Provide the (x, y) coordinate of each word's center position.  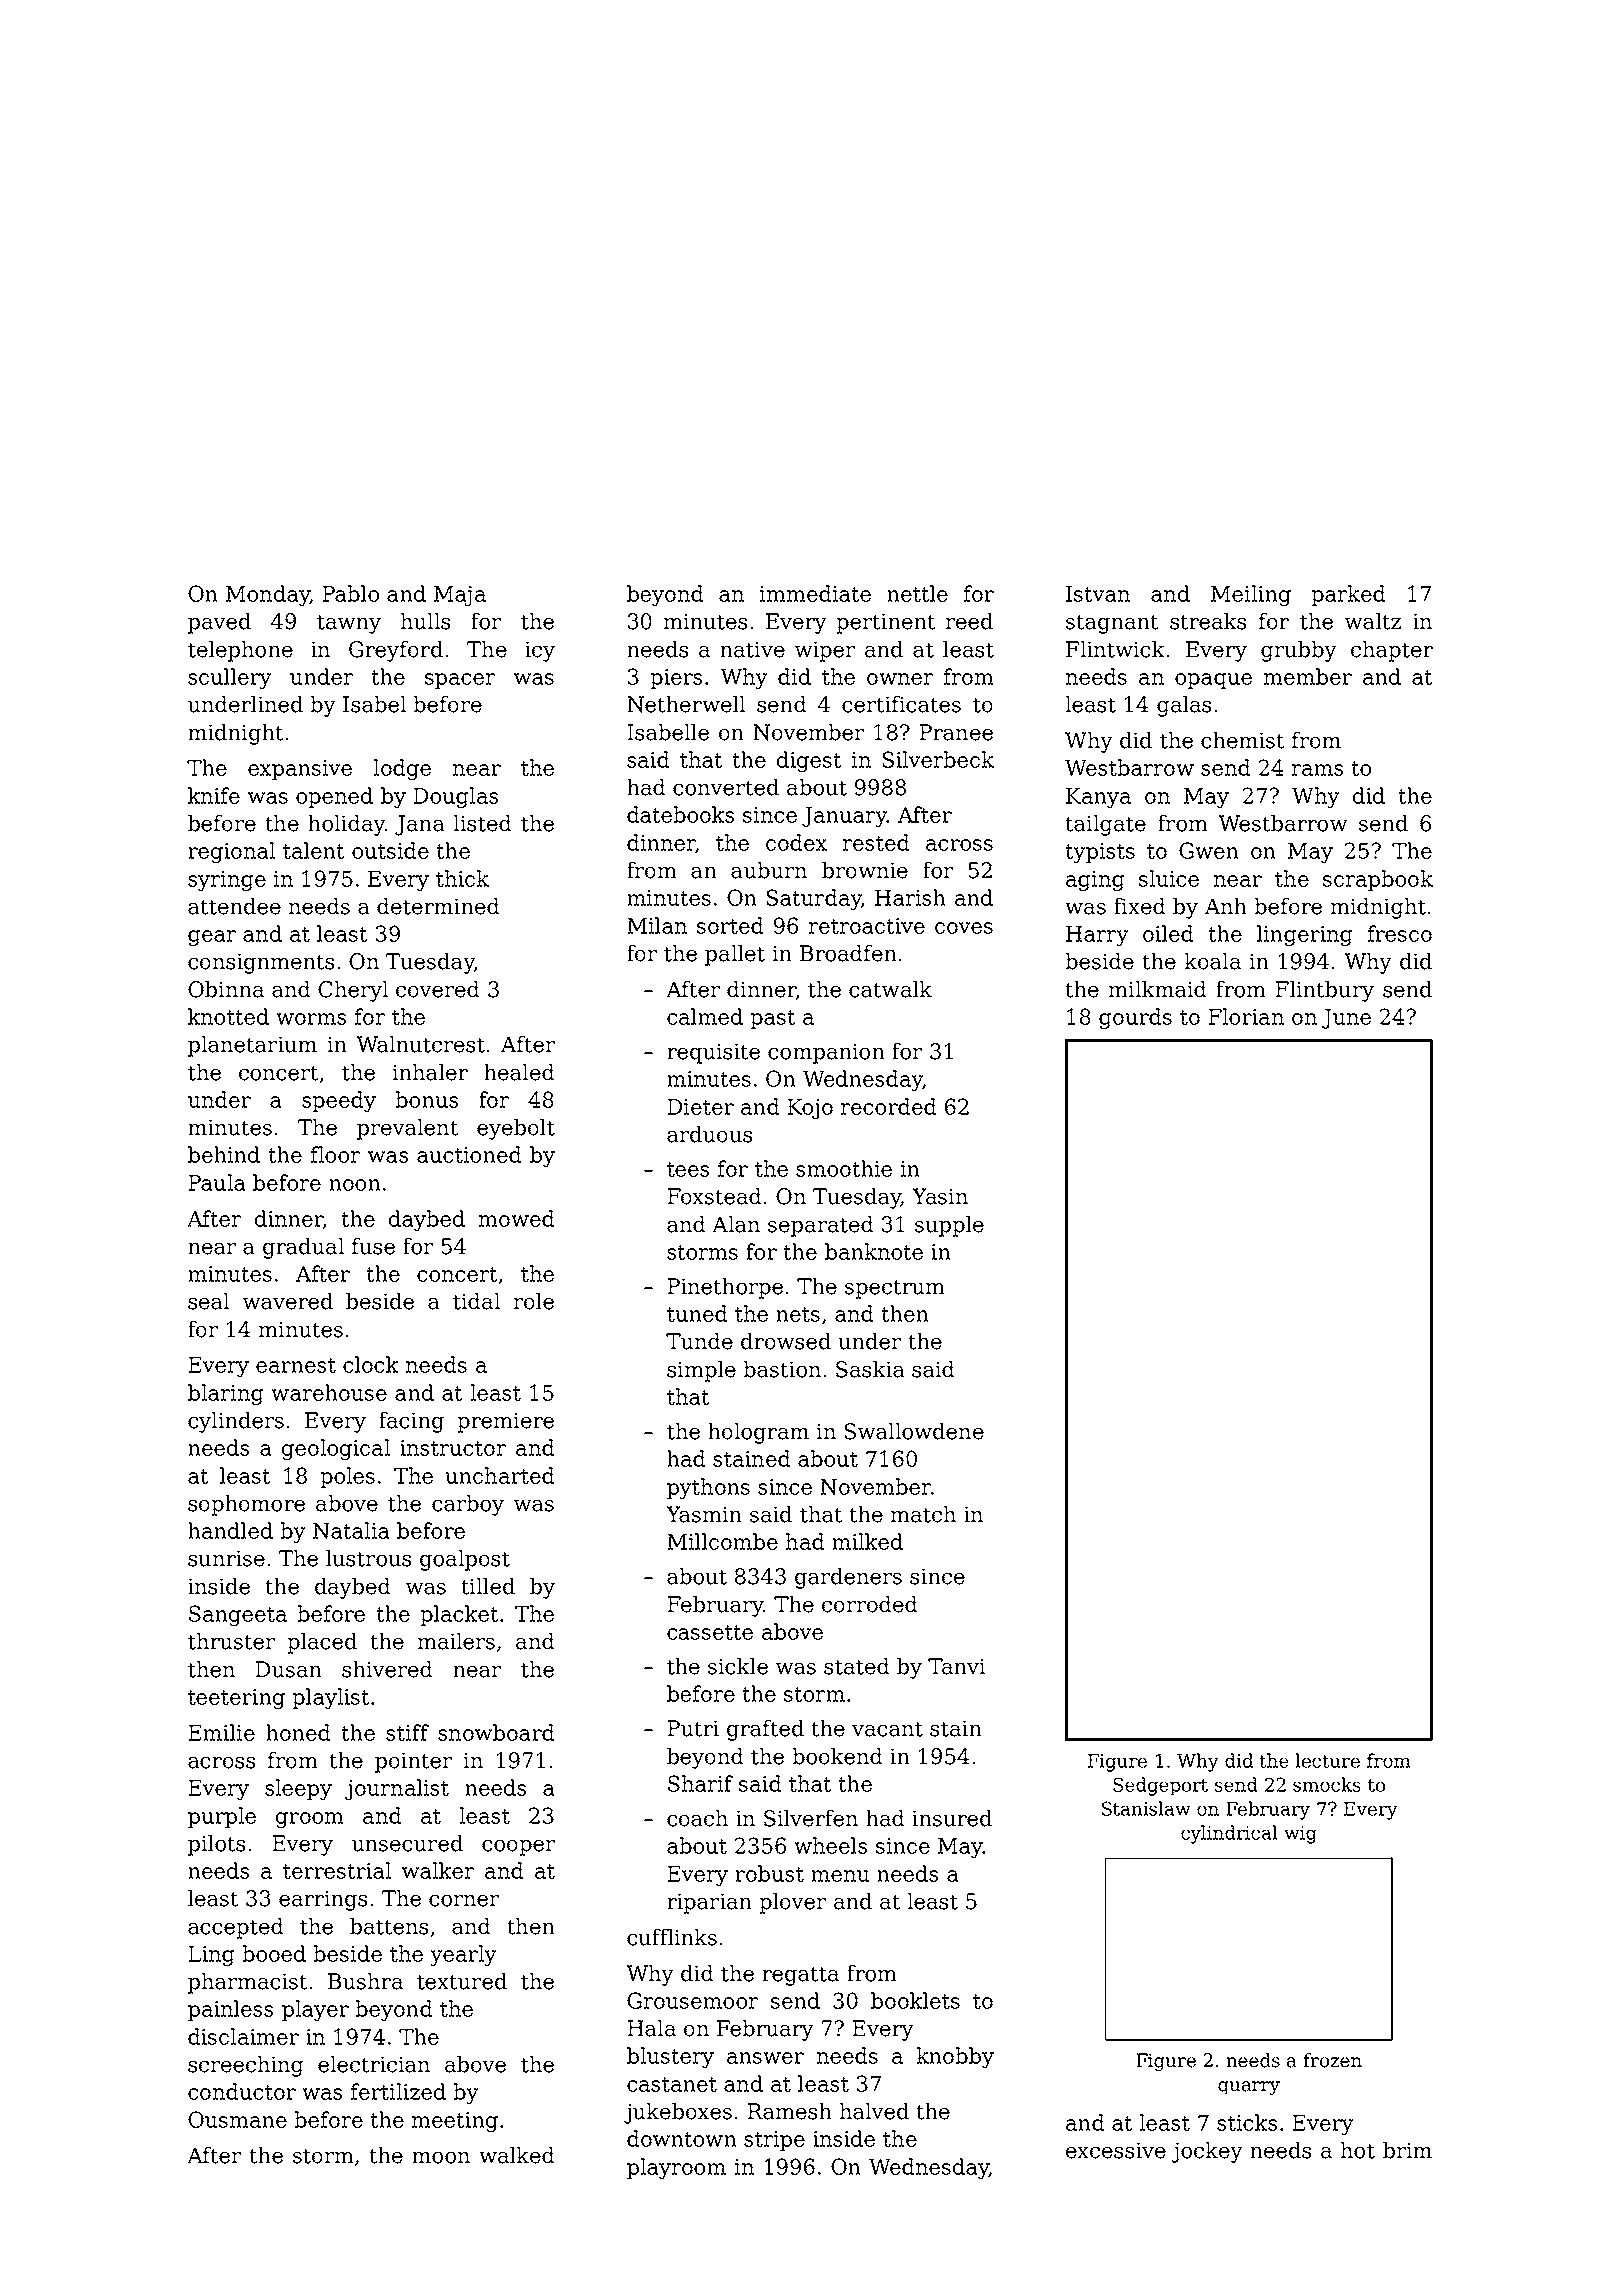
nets (798, 1314)
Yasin (940, 1196)
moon (441, 2158)
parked (1348, 595)
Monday (268, 595)
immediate (815, 593)
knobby (955, 2057)
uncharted (500, 1475)
